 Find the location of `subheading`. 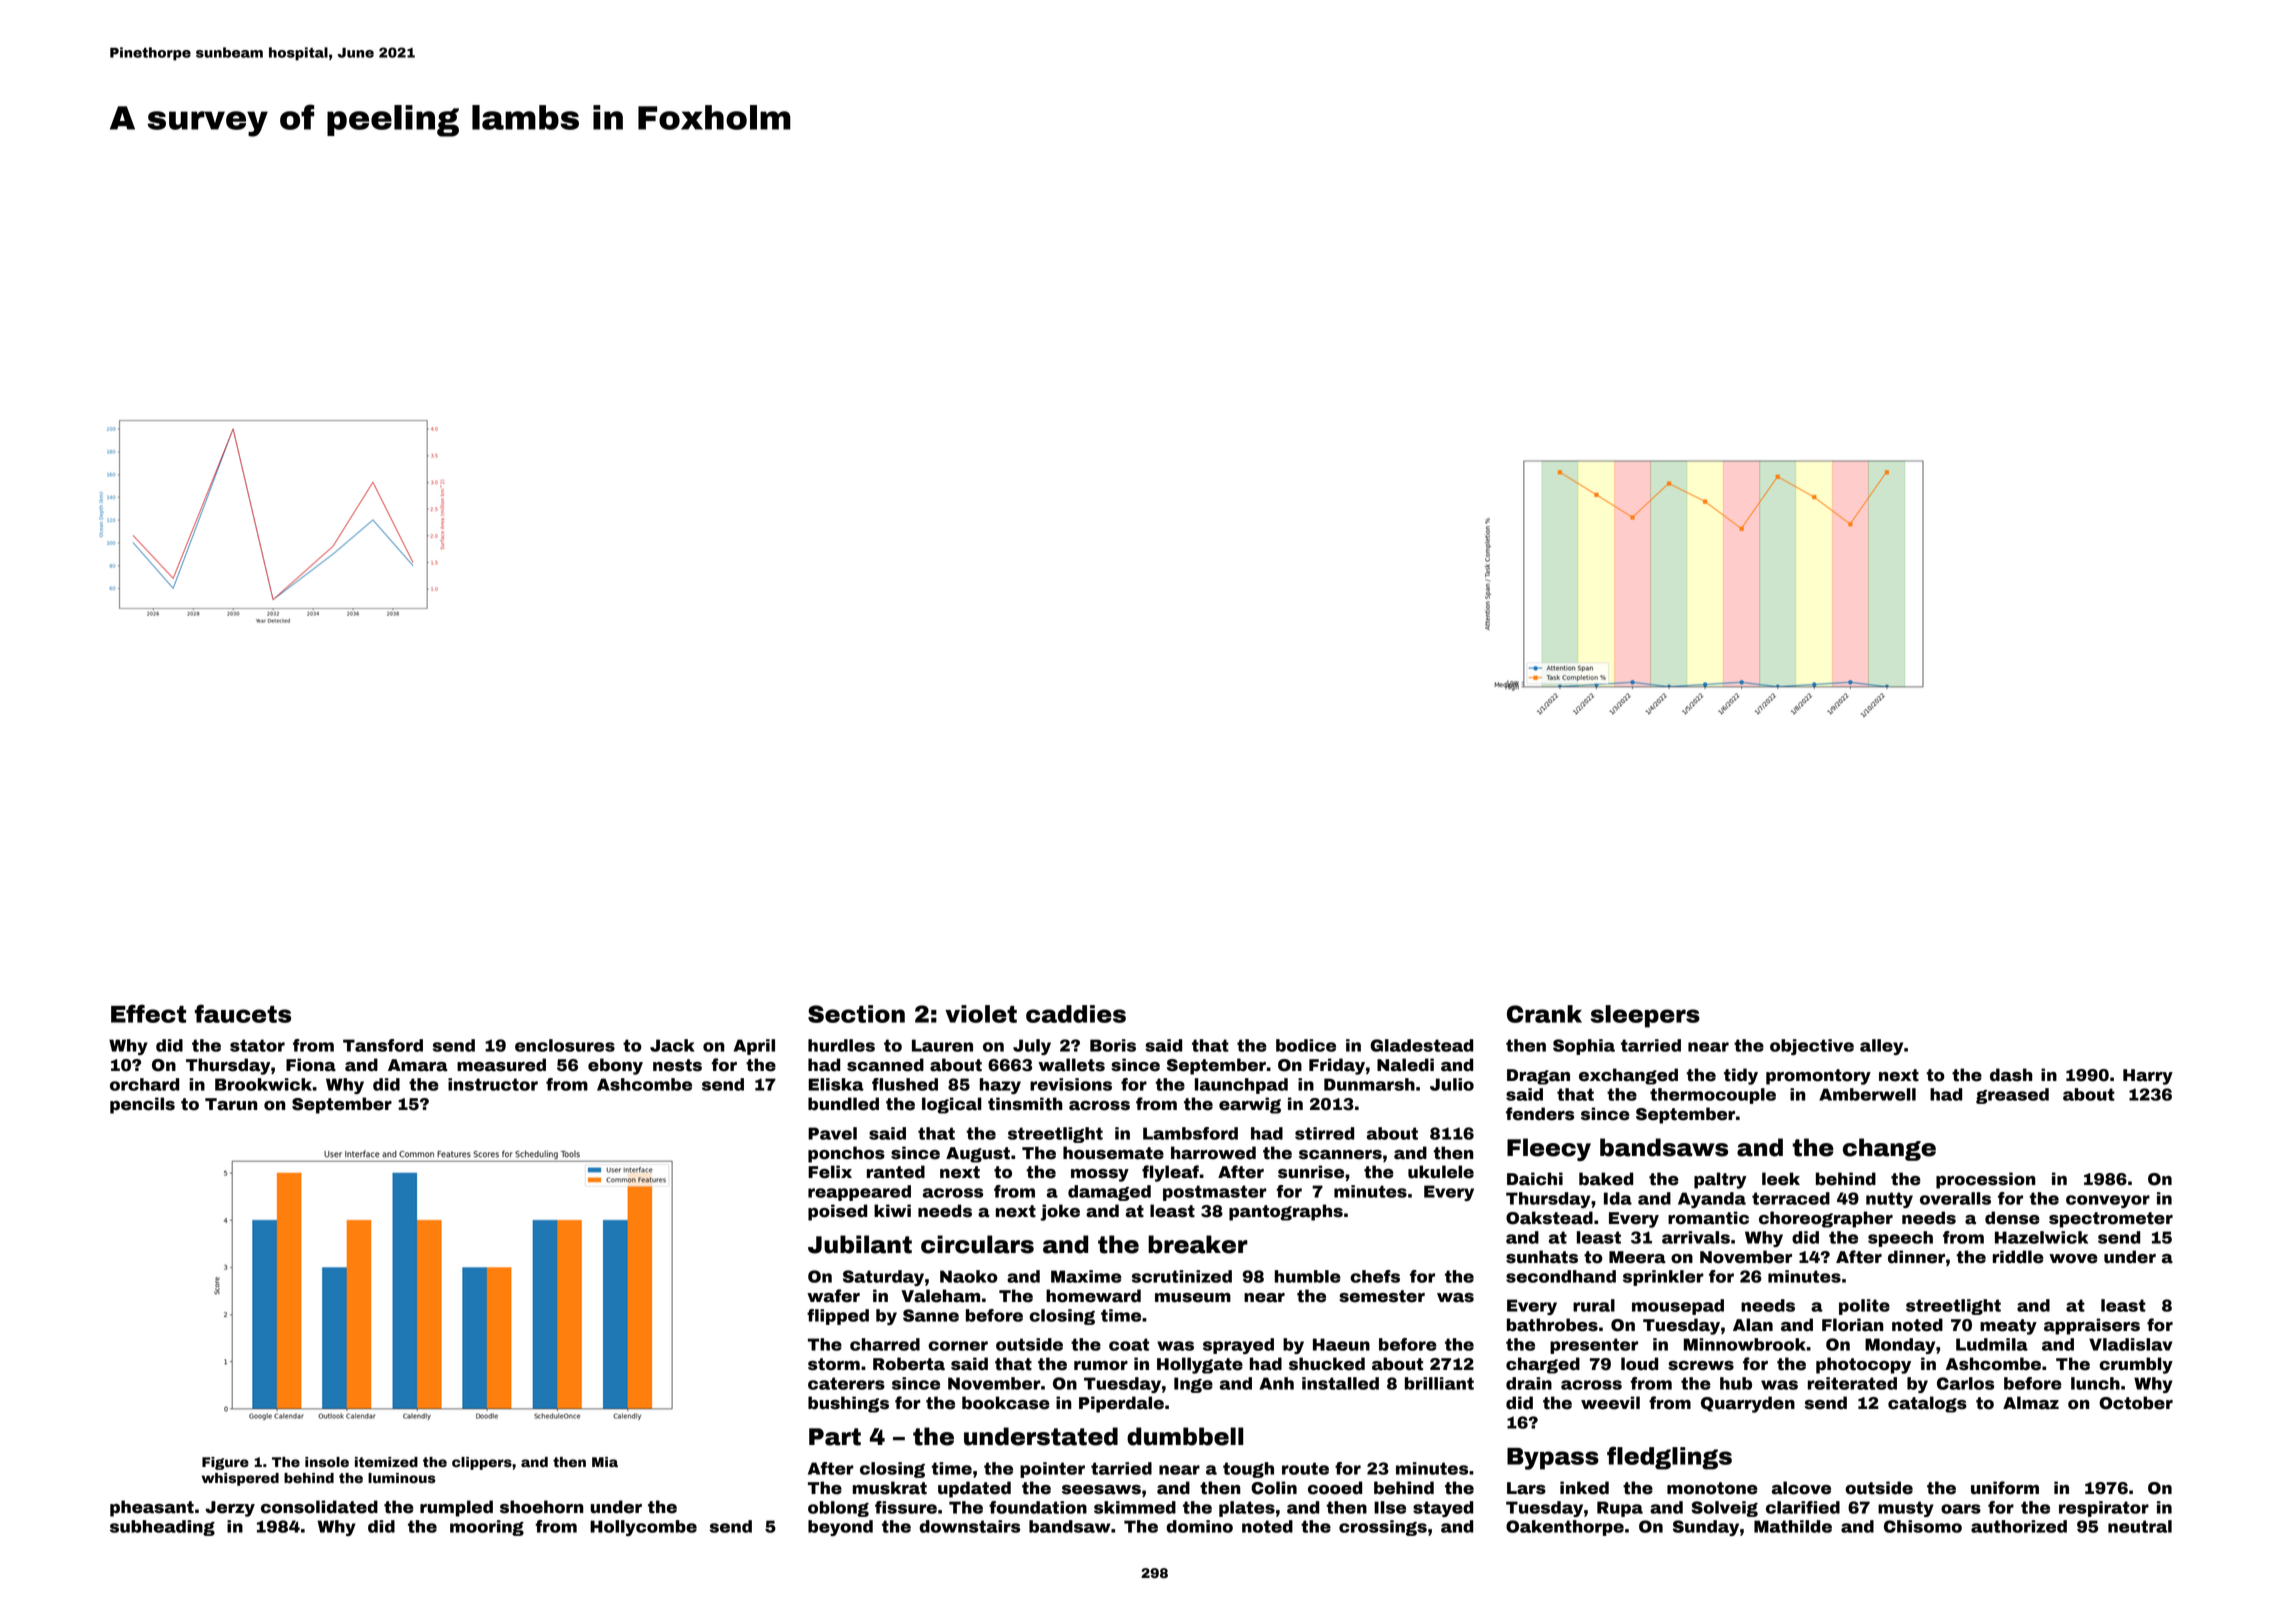

subheading is located at coordinates (162, 1528).
